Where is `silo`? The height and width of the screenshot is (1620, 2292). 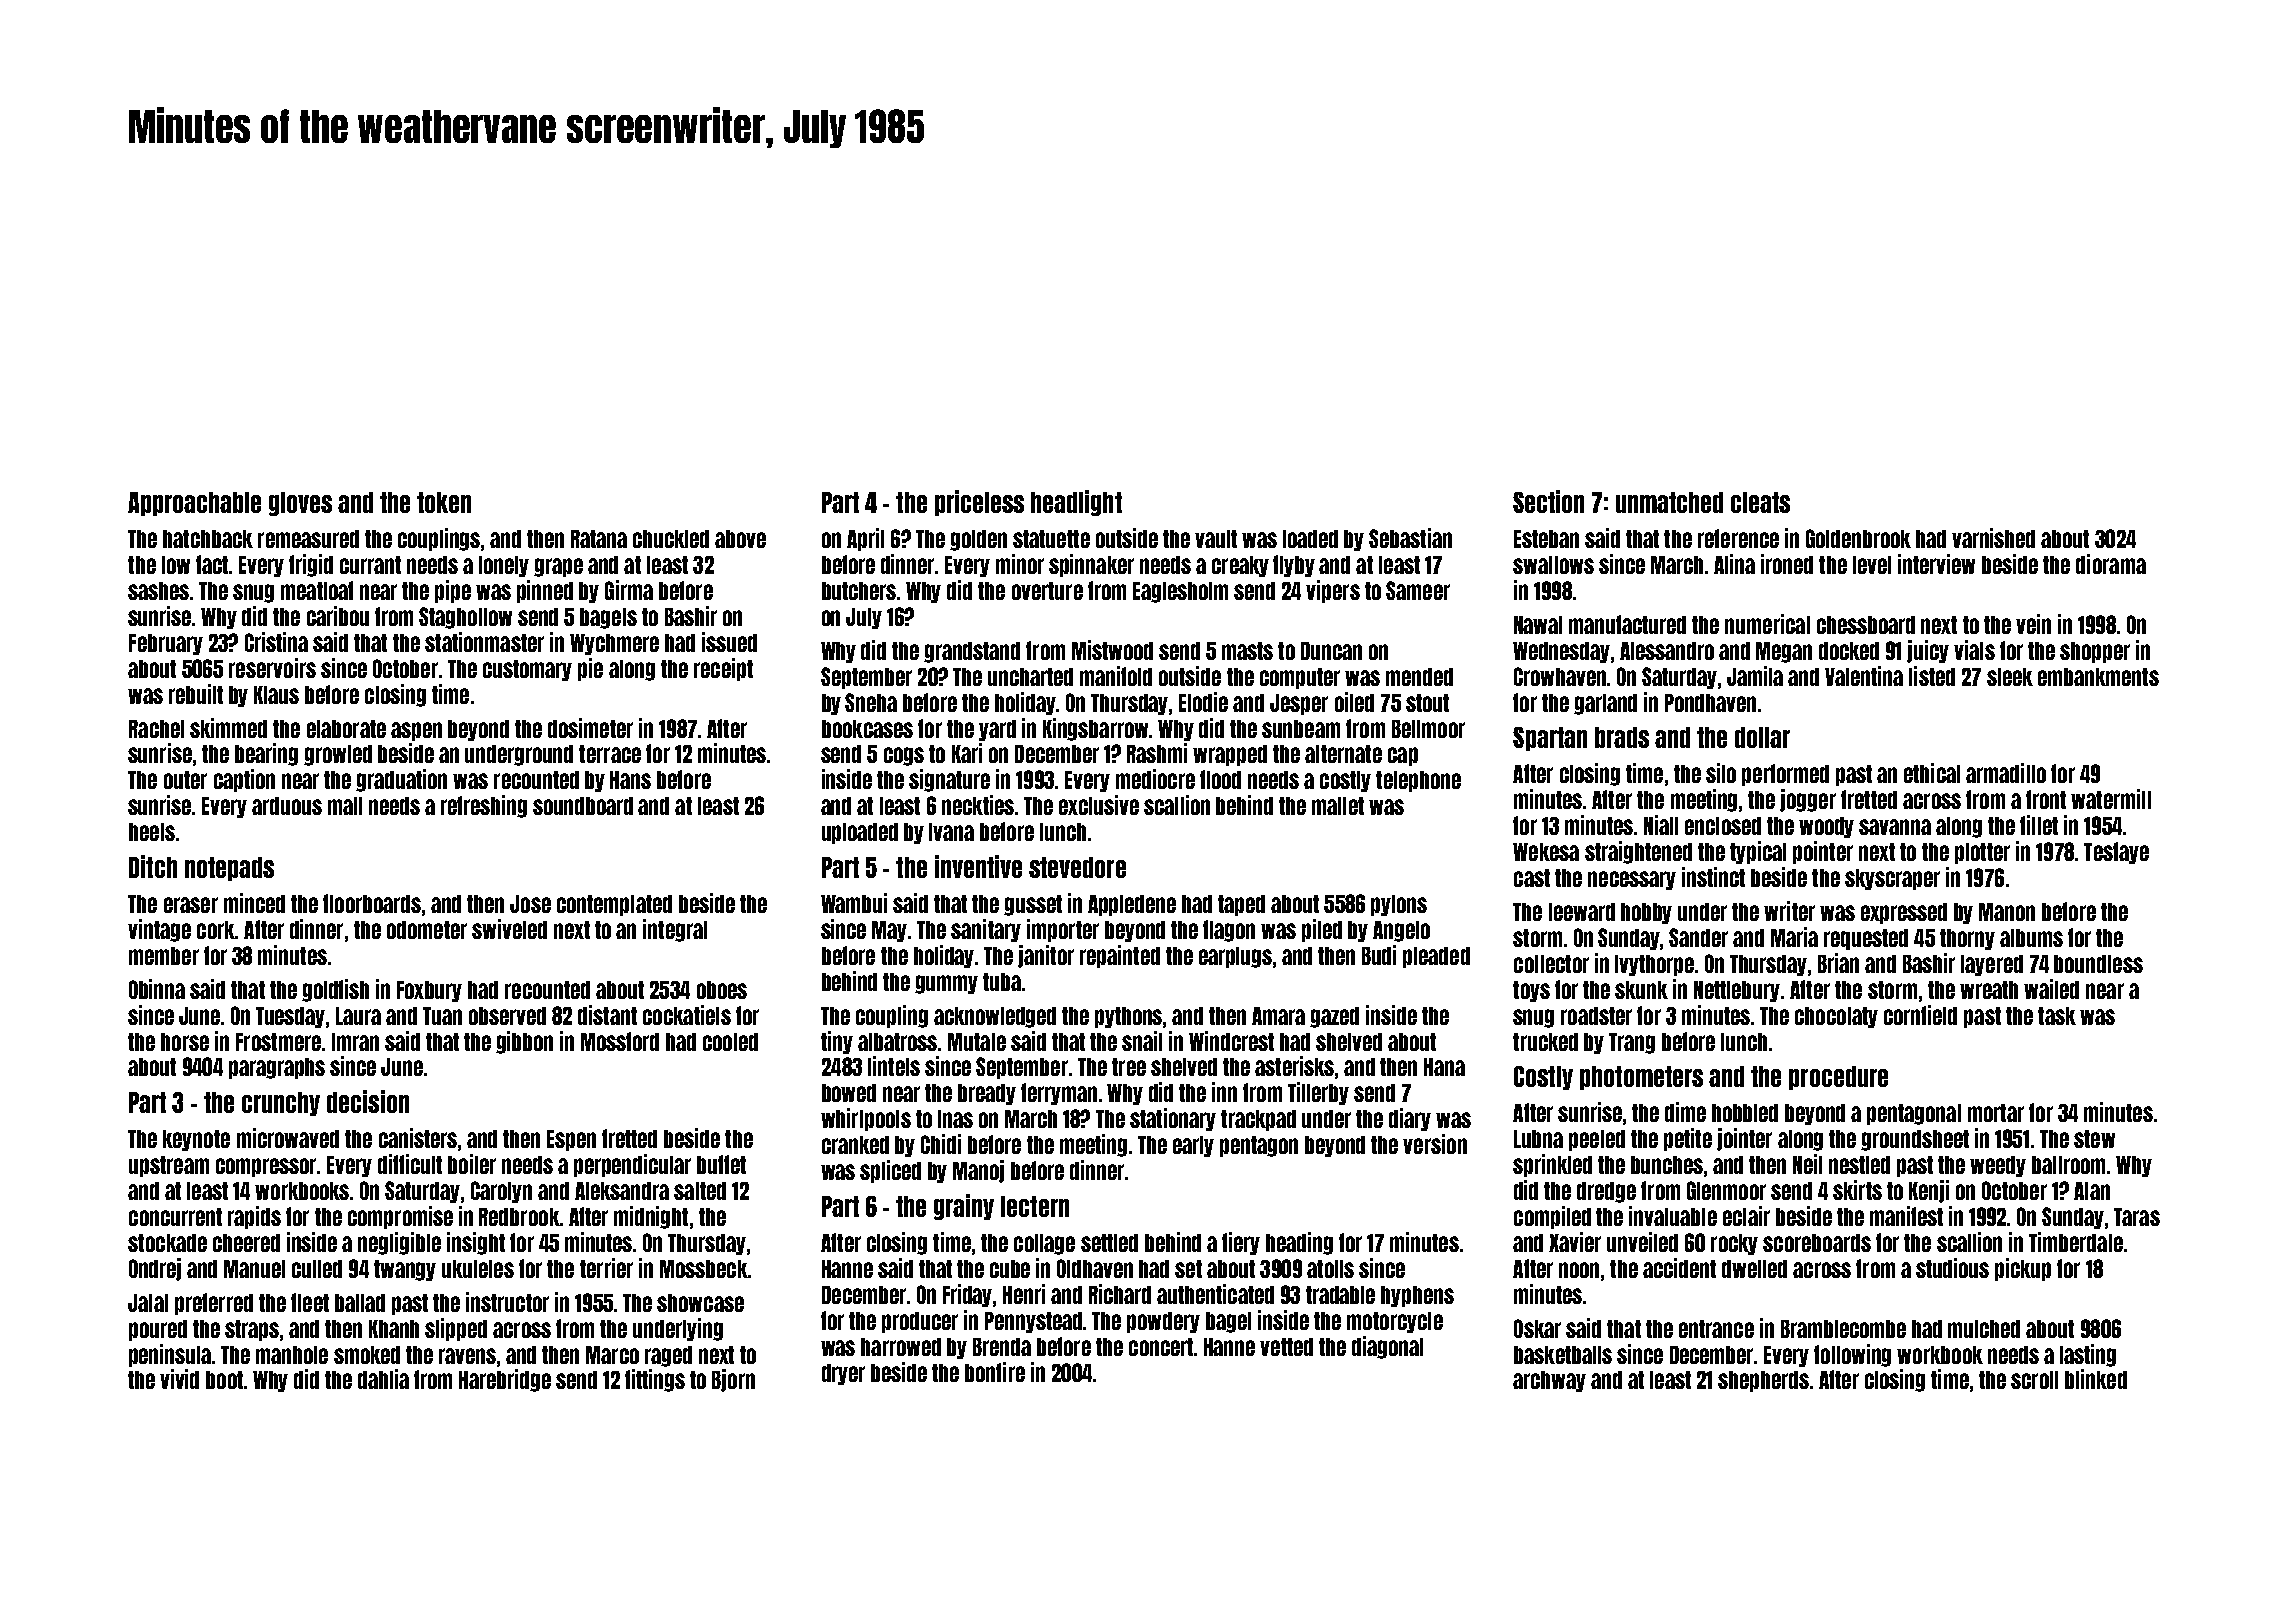
silo is located at coordinates (1721, 773).
